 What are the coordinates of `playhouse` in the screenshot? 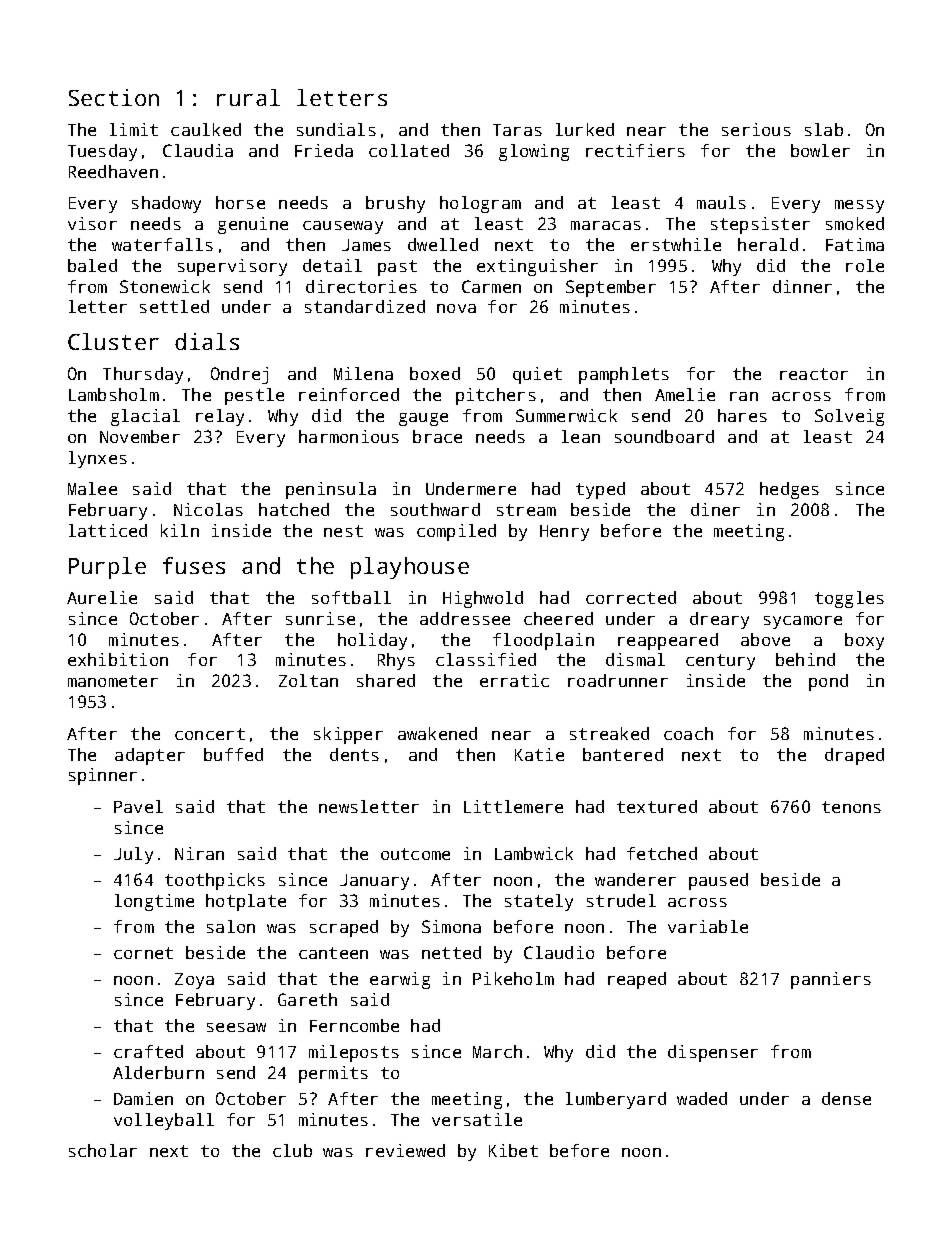 It's located at (410, 568).
